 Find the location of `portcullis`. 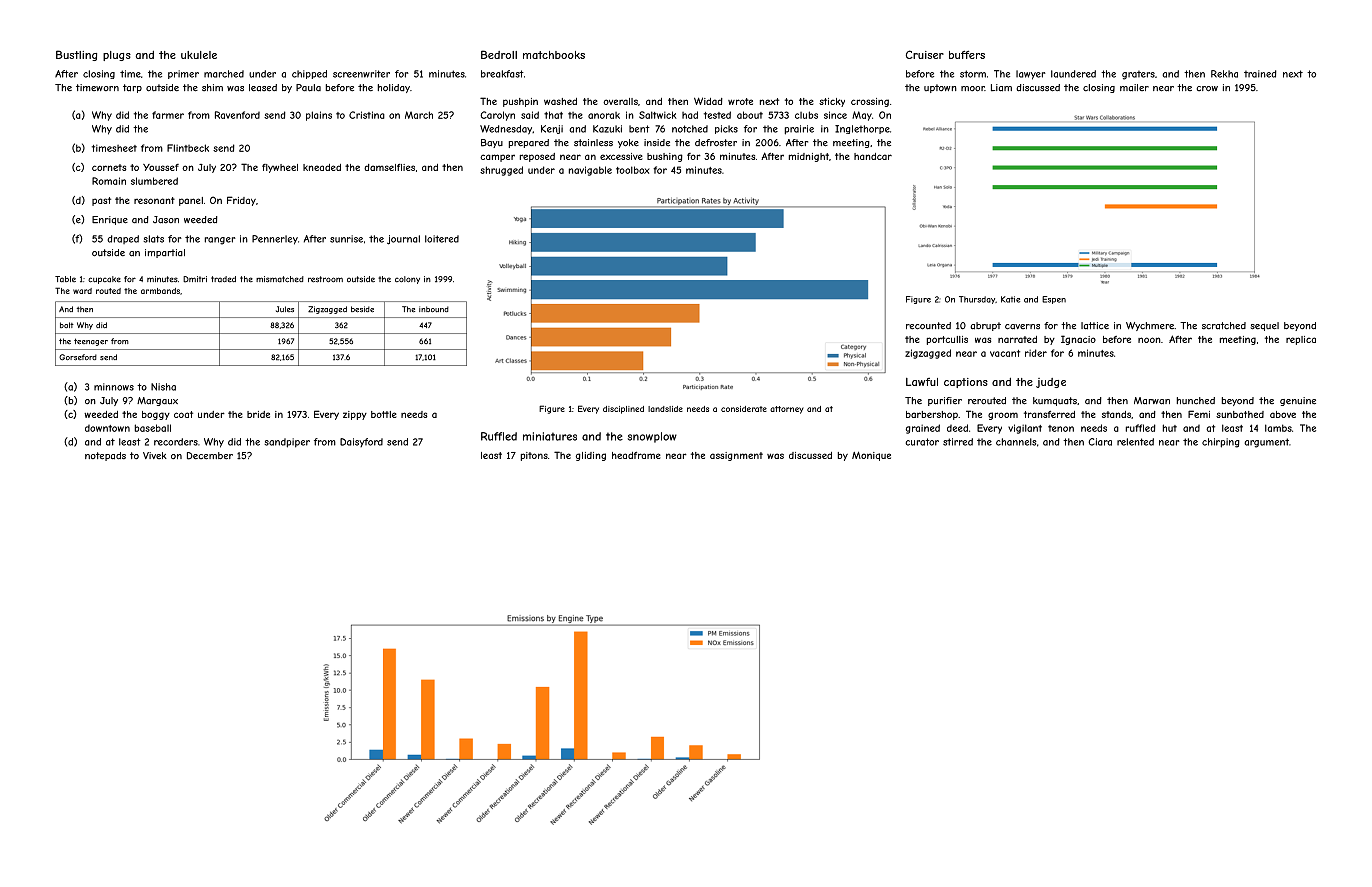

portcullis is located at coordinates (947, 340).
